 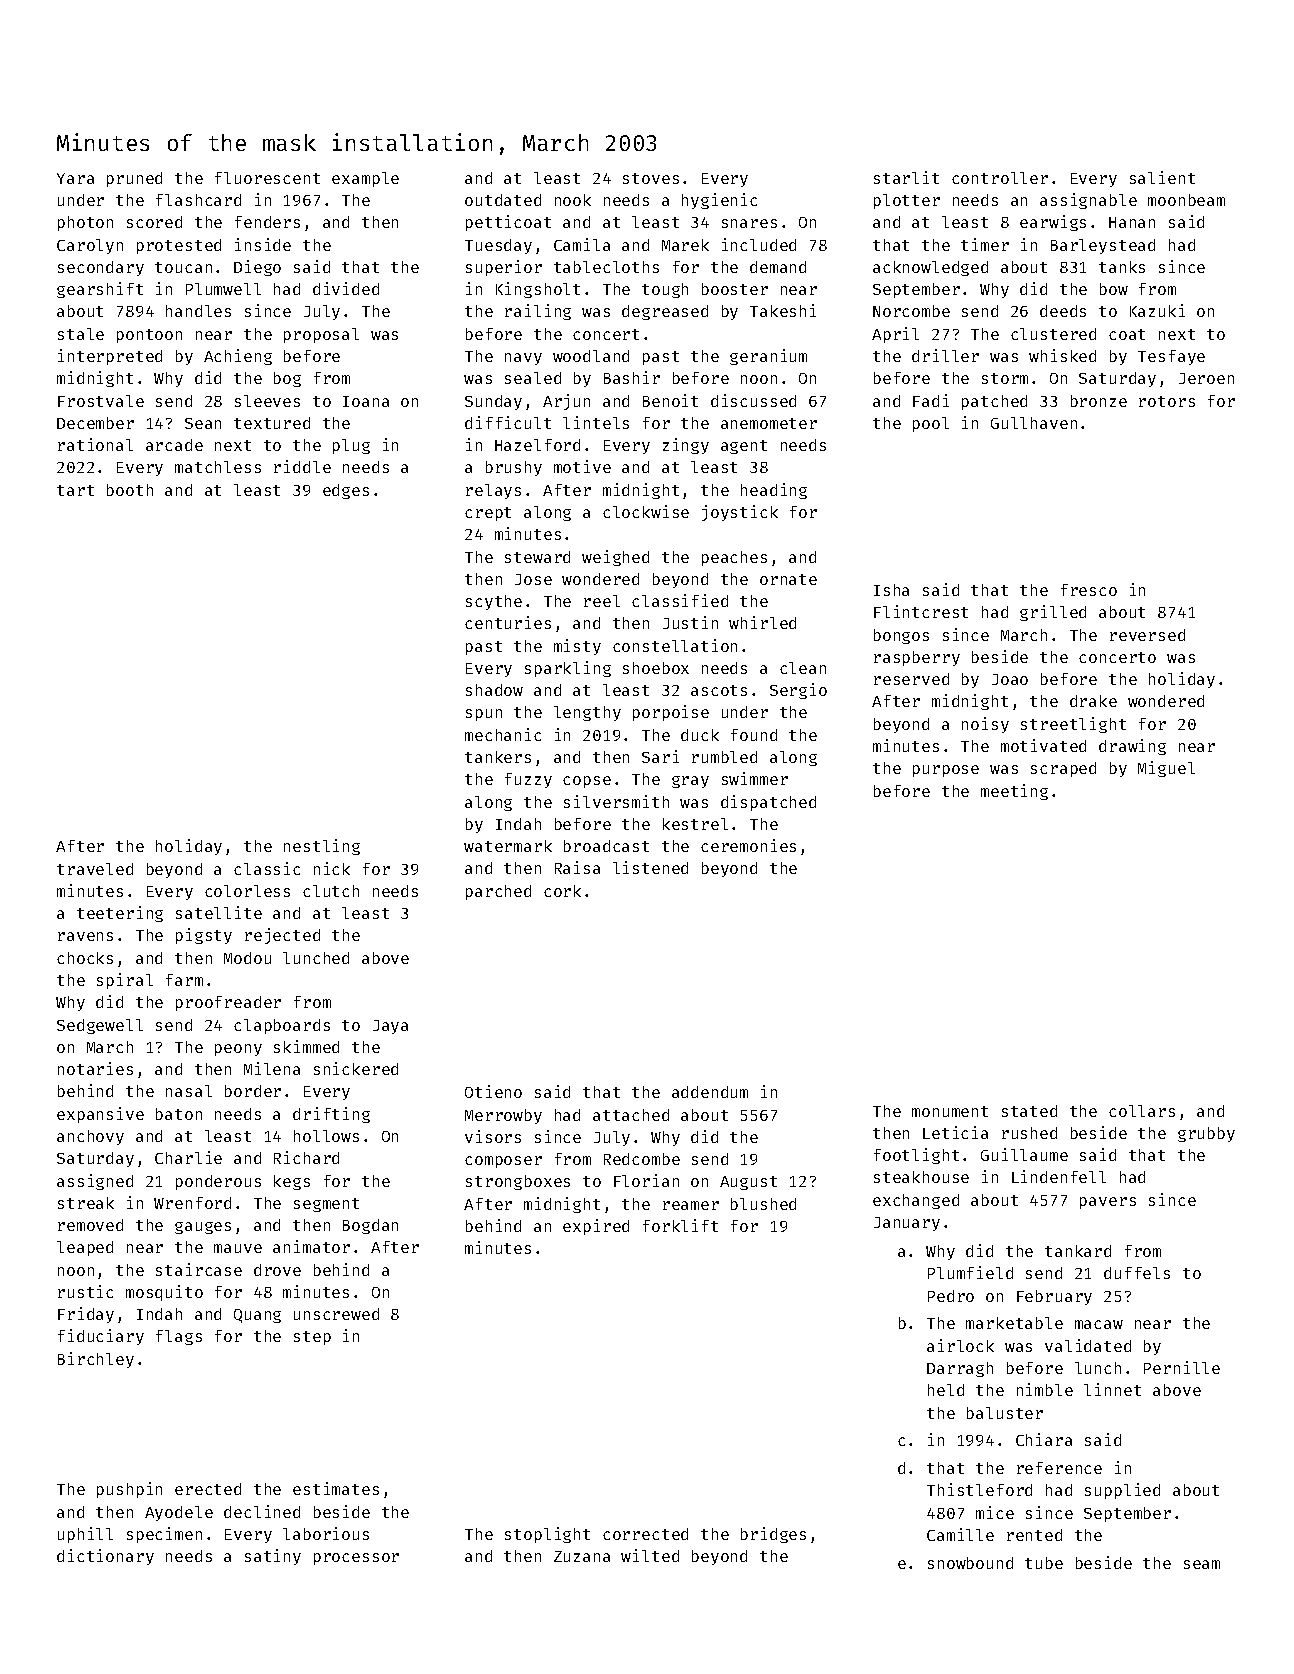 What do you see at coordinates (130, 490) in the document?
I see `booth` at bounding box center [130, 490].
